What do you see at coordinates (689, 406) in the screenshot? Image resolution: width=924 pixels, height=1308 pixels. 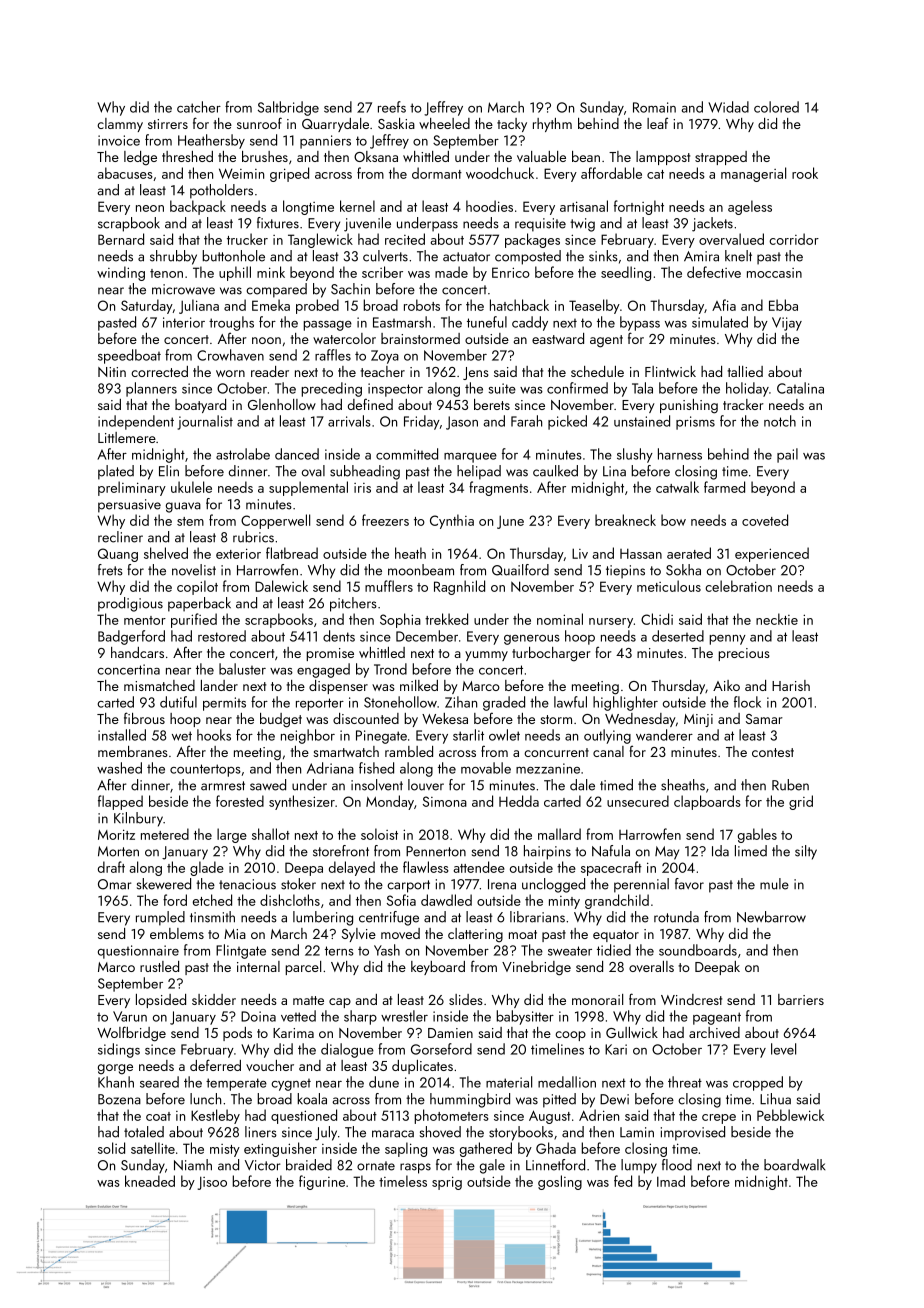 I see `punishing` at bounding box center [689, 406].
